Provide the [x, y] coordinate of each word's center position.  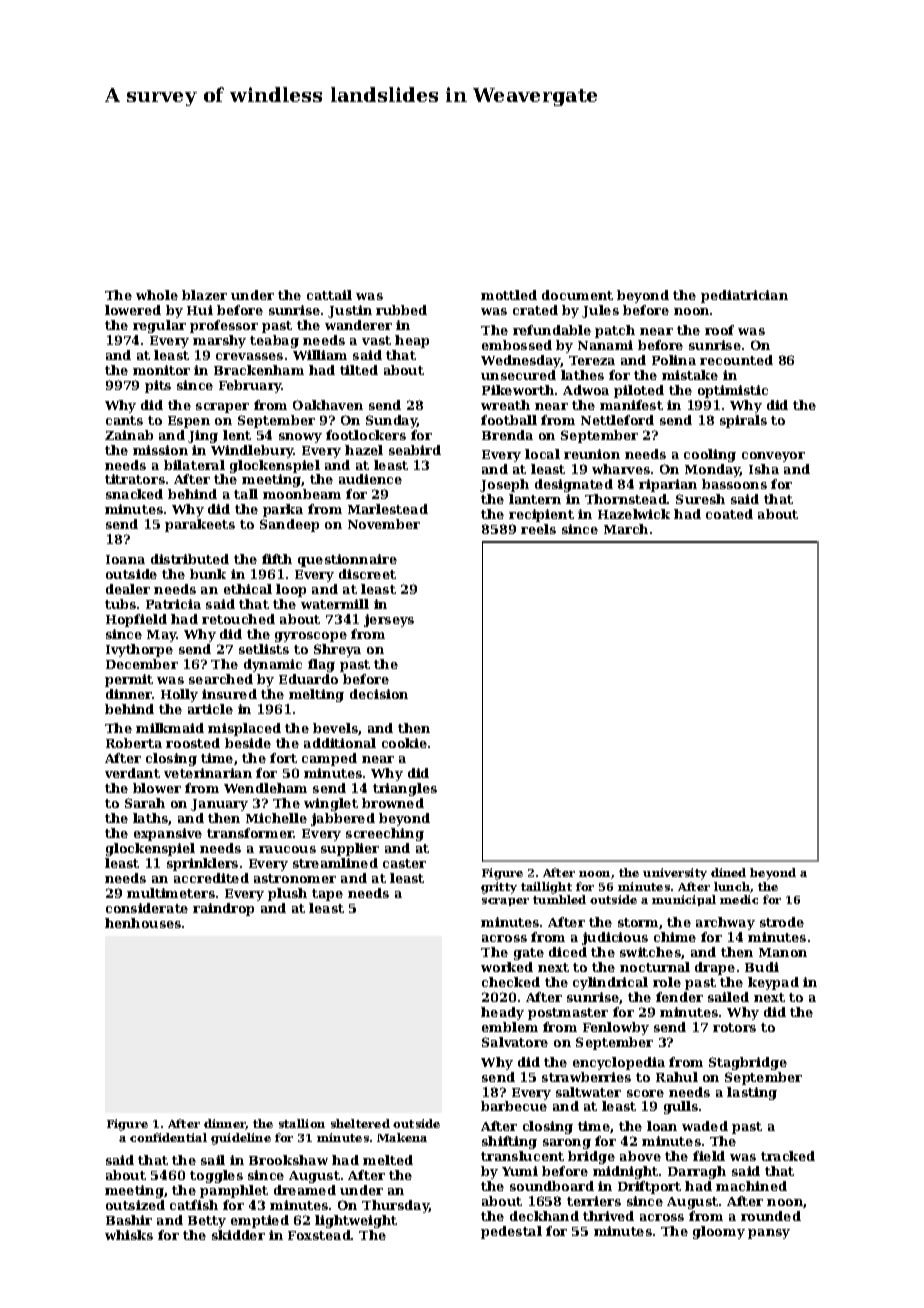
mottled [509, 295]
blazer [204, 295]
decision [379, 694]
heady [502, 1013]
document [577, 295]
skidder [238, 1235]
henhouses [143, 923]
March [626, 529]
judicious [615, 938]
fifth [277, 559]
